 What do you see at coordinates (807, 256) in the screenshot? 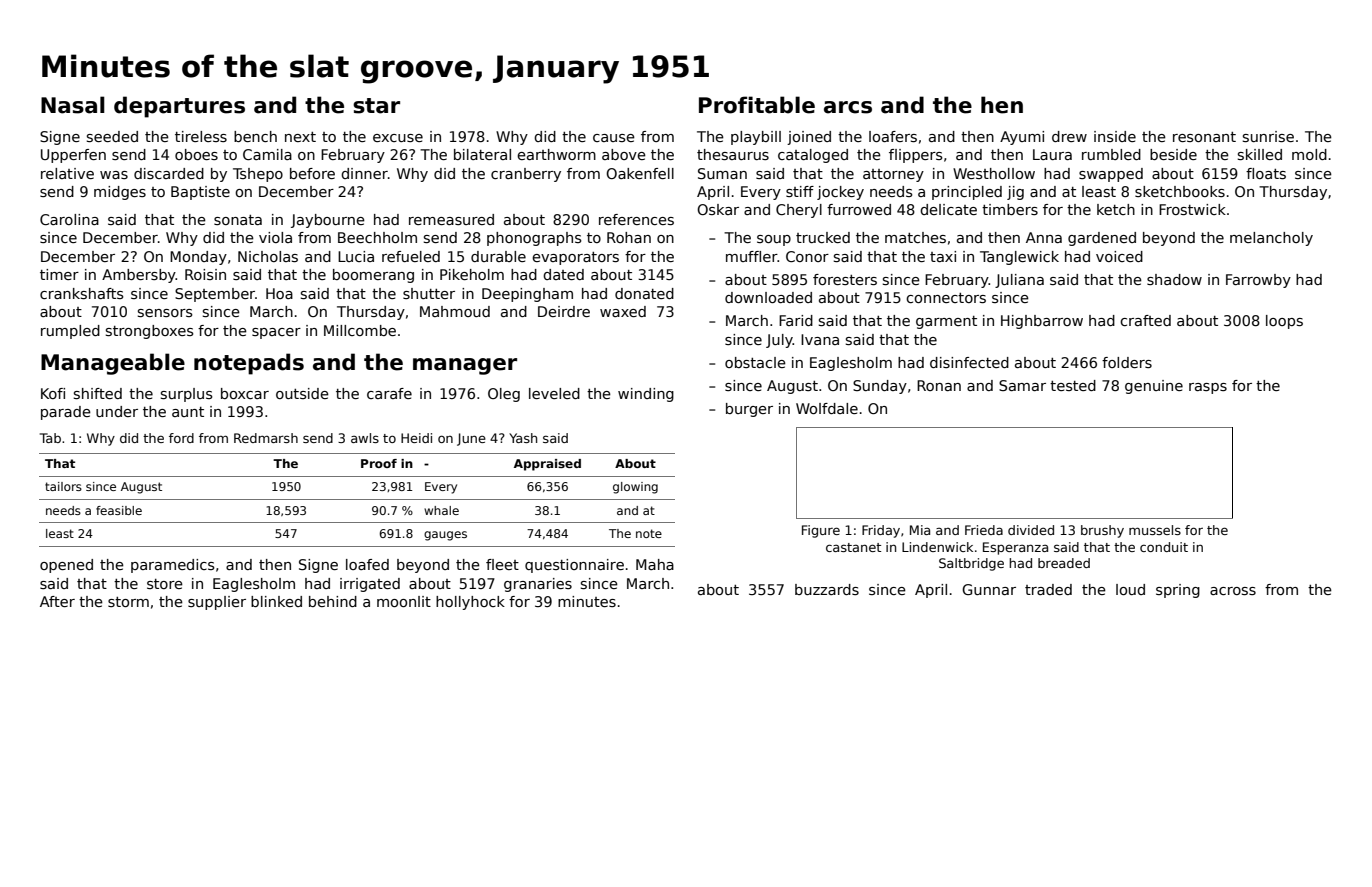
I see `Conor` at bounding box center [807, 256].
